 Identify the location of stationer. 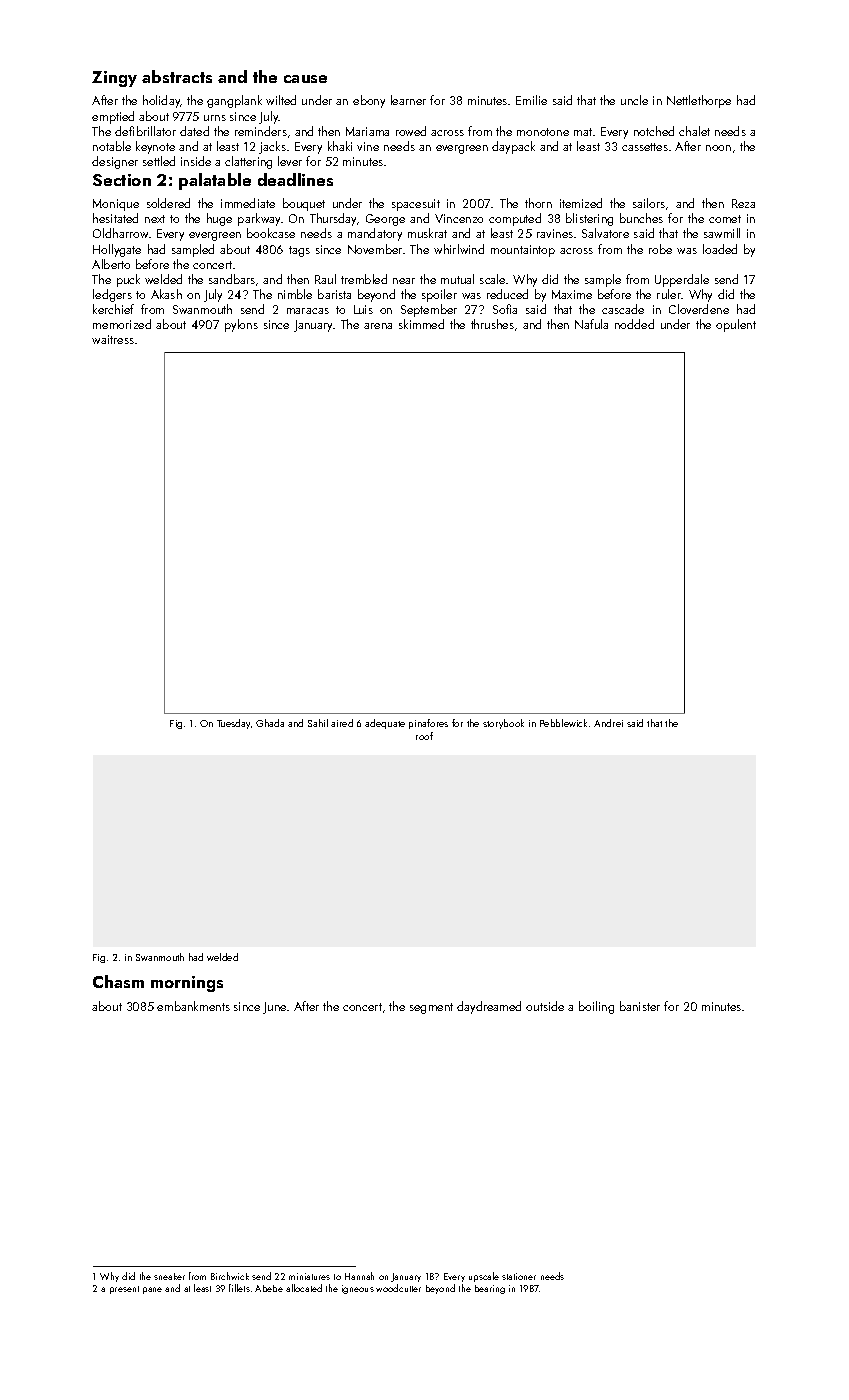
(519, 1276).
